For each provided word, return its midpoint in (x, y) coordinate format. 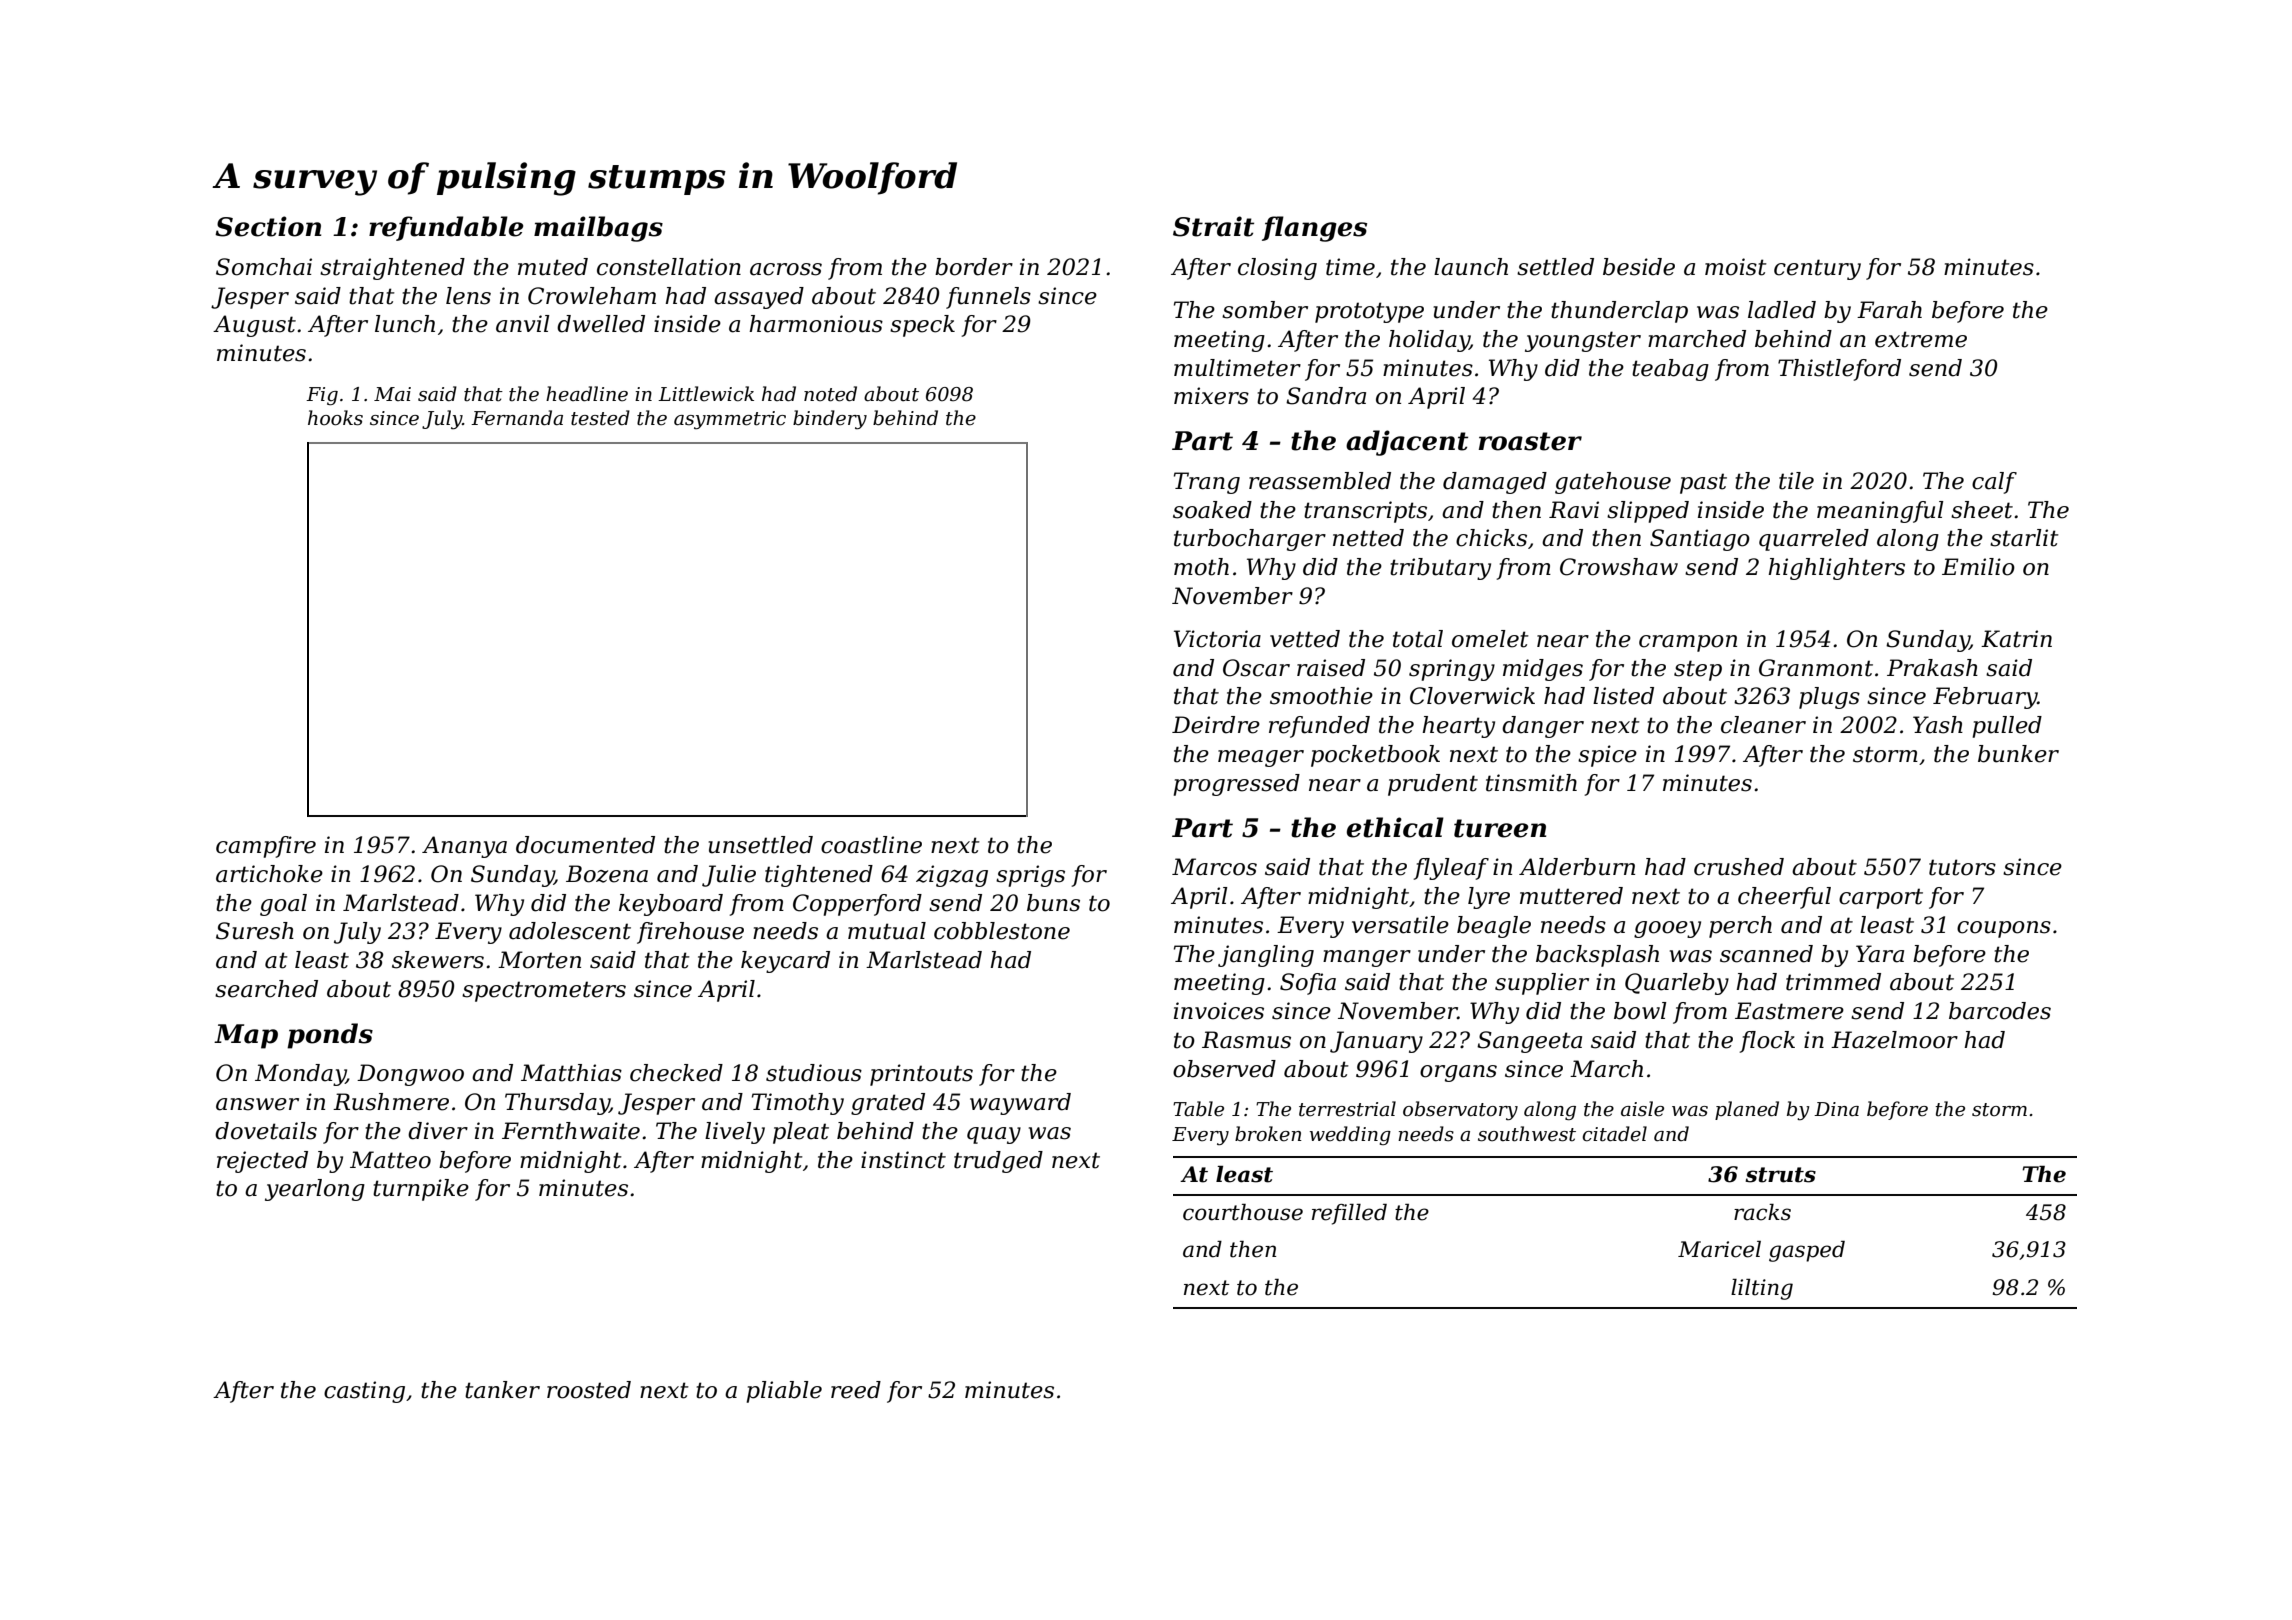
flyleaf (1451, 869)
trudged (998, 1162)
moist (1736, 267)
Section (268, 226)
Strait (1213, 226)
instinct (903, 1160)
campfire (266, 847)
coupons (2004, 929)
